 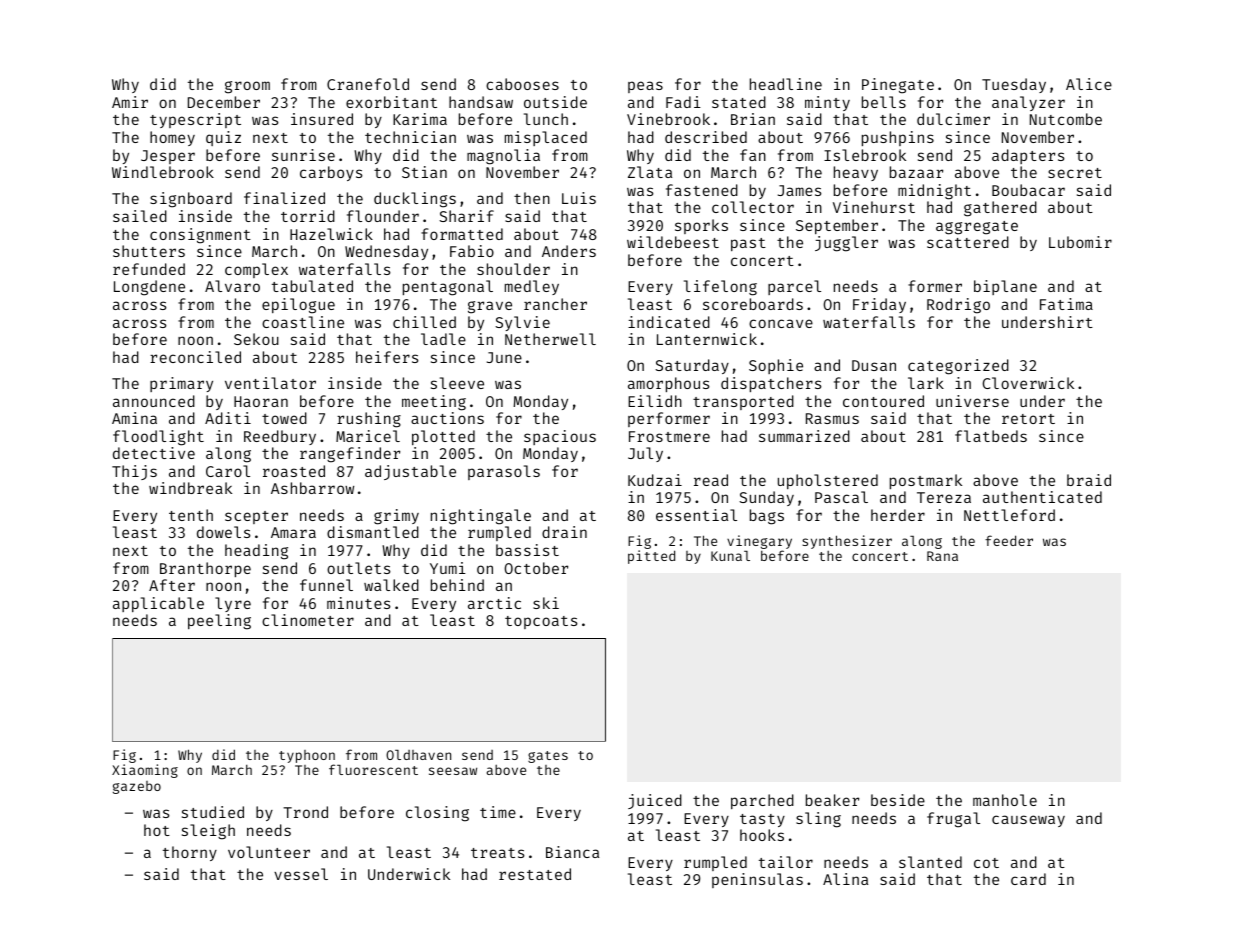 What do you see at coordinates (307, 756) in the page?
I see `typhoon` at bounding box center [307, 756].
